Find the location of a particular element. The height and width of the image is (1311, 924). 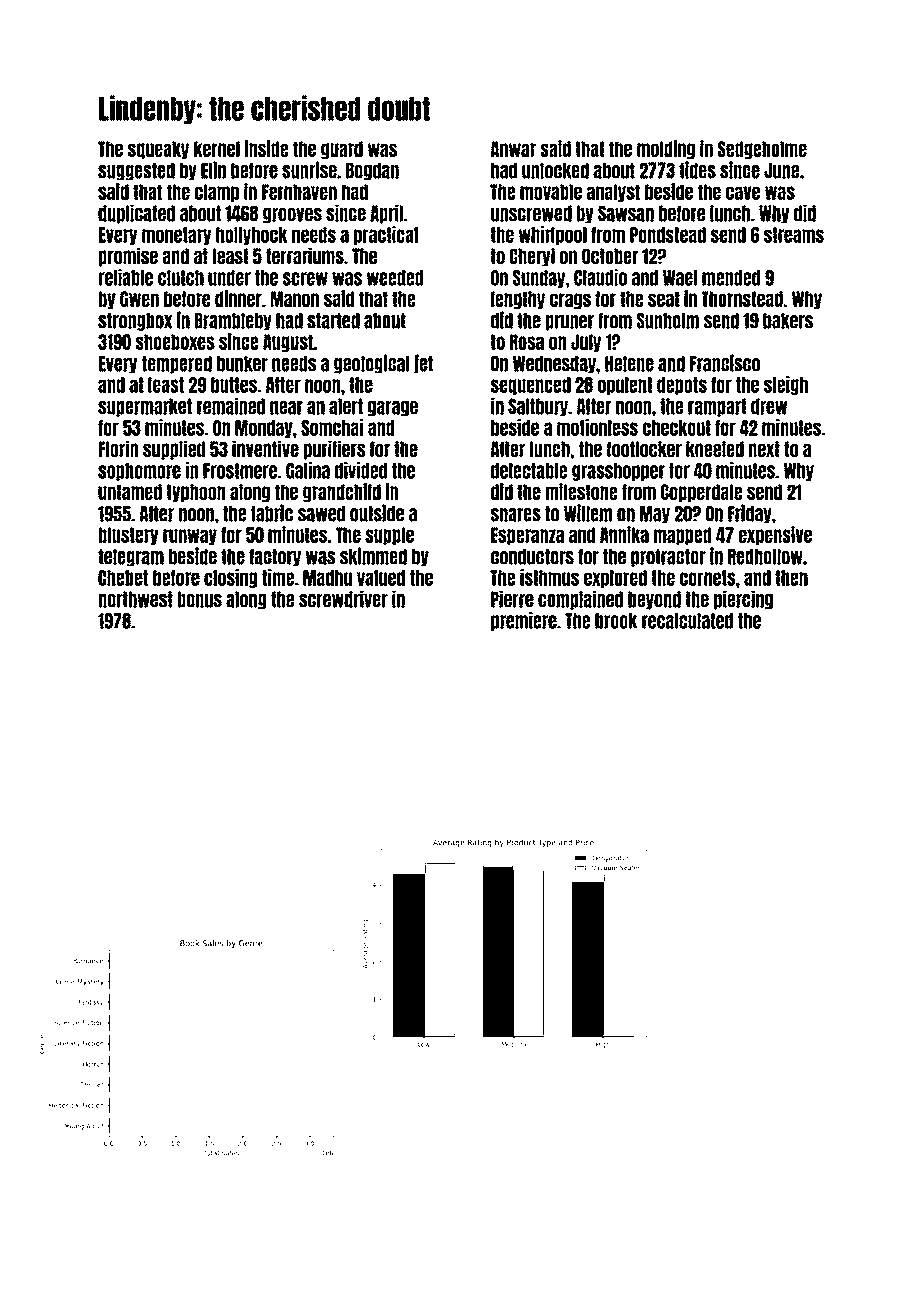

telegram is located at coordinates (131, 558).
